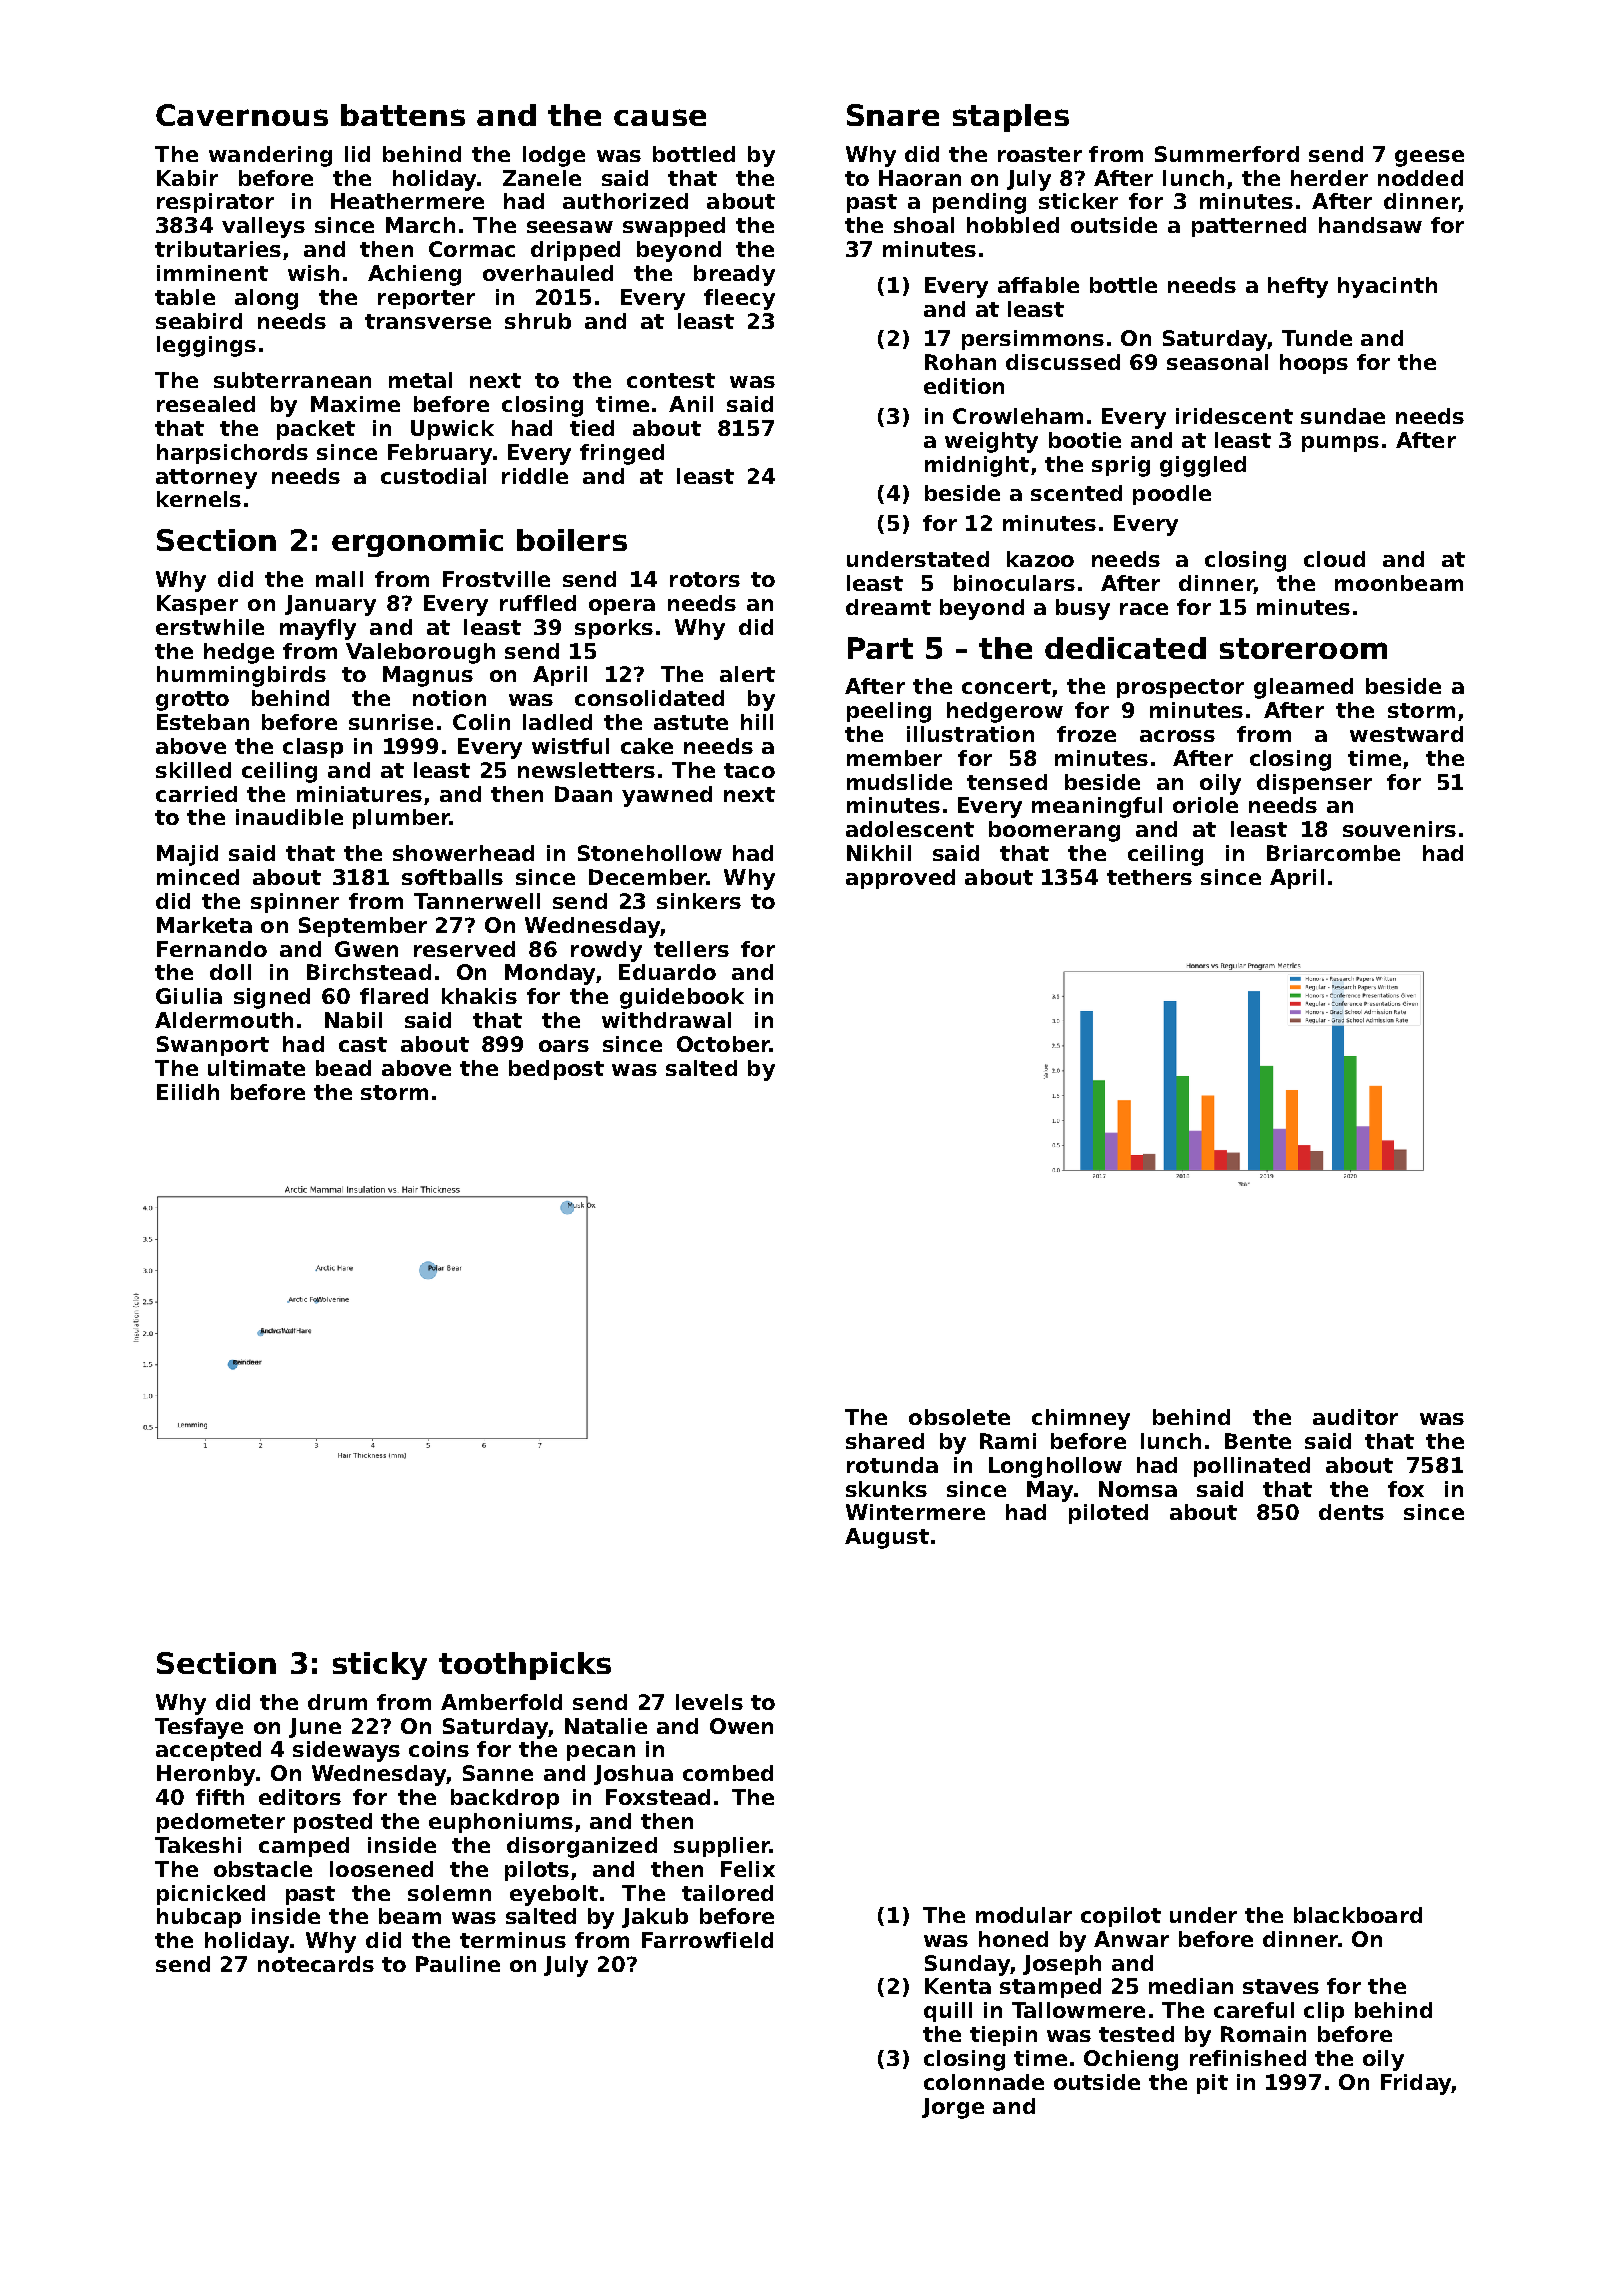 The image size is (1620, 2292). Describe the element at coordinates (1429, 158) in the page. I see `geese` at that location.
